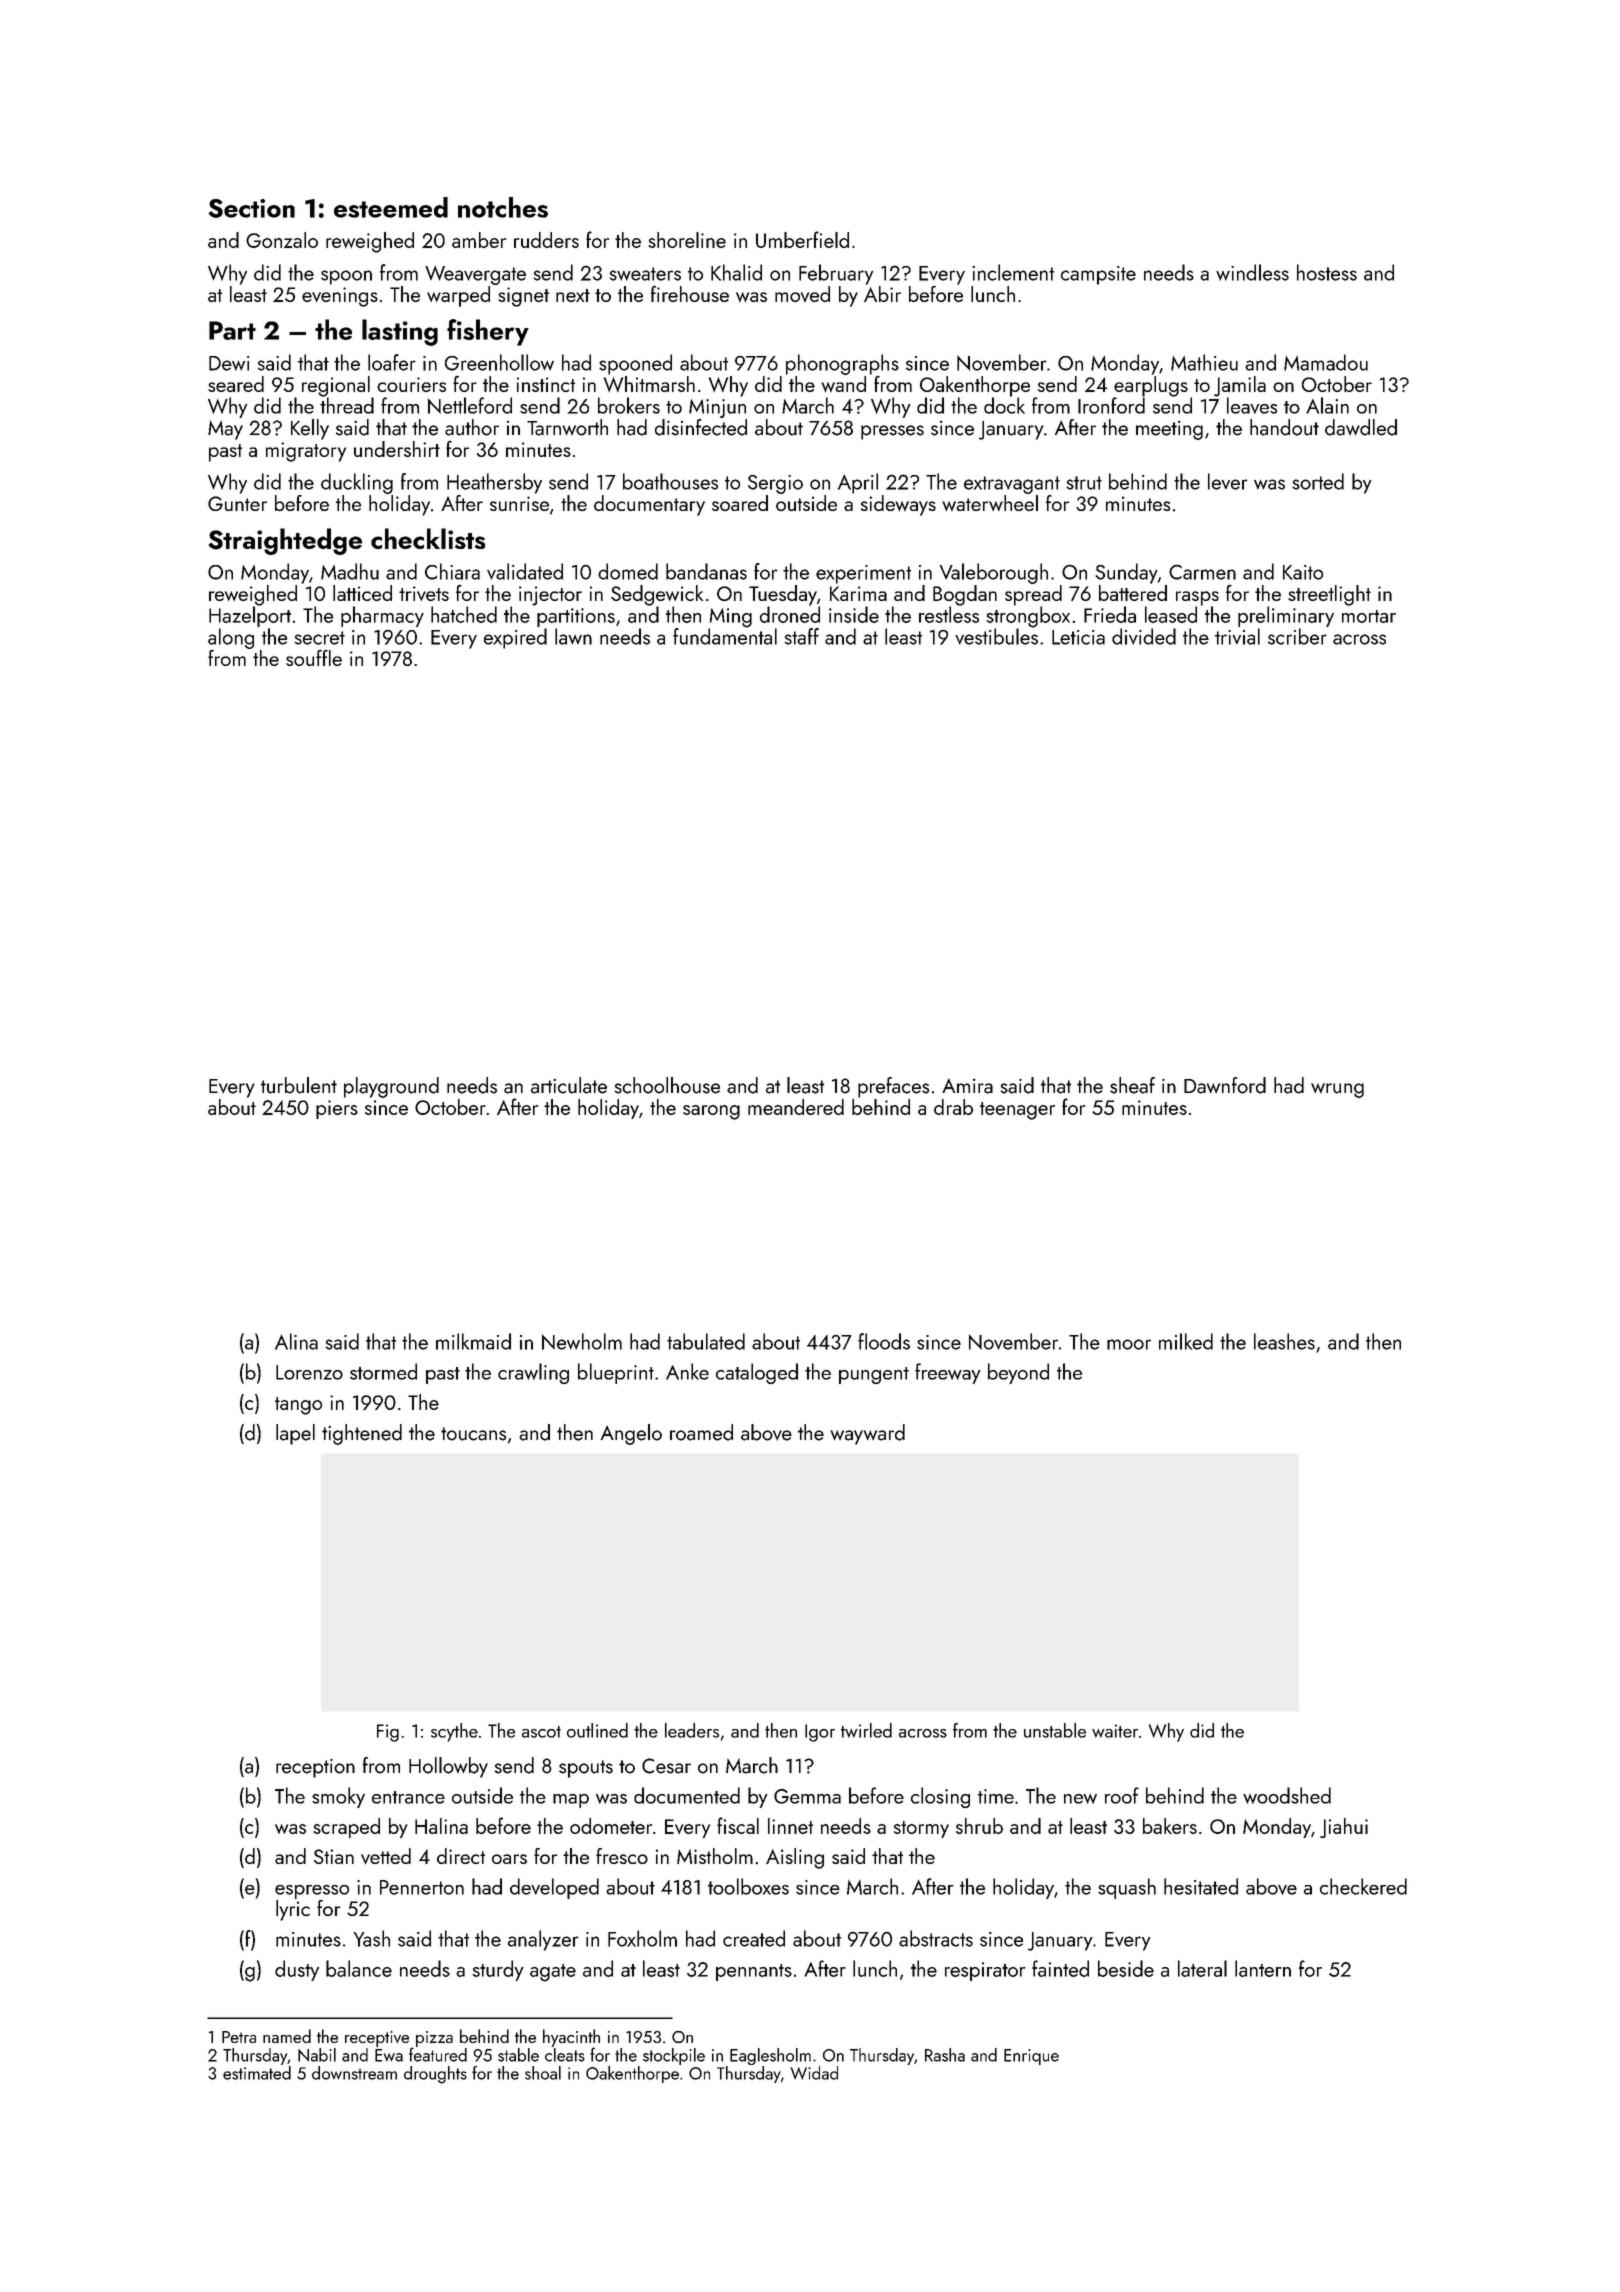 This screenshot has width=1620, height=2292. What do you see at coordinates (790, 614) in the screenshot?
I see `droned` at bounding box center [790, 614].
